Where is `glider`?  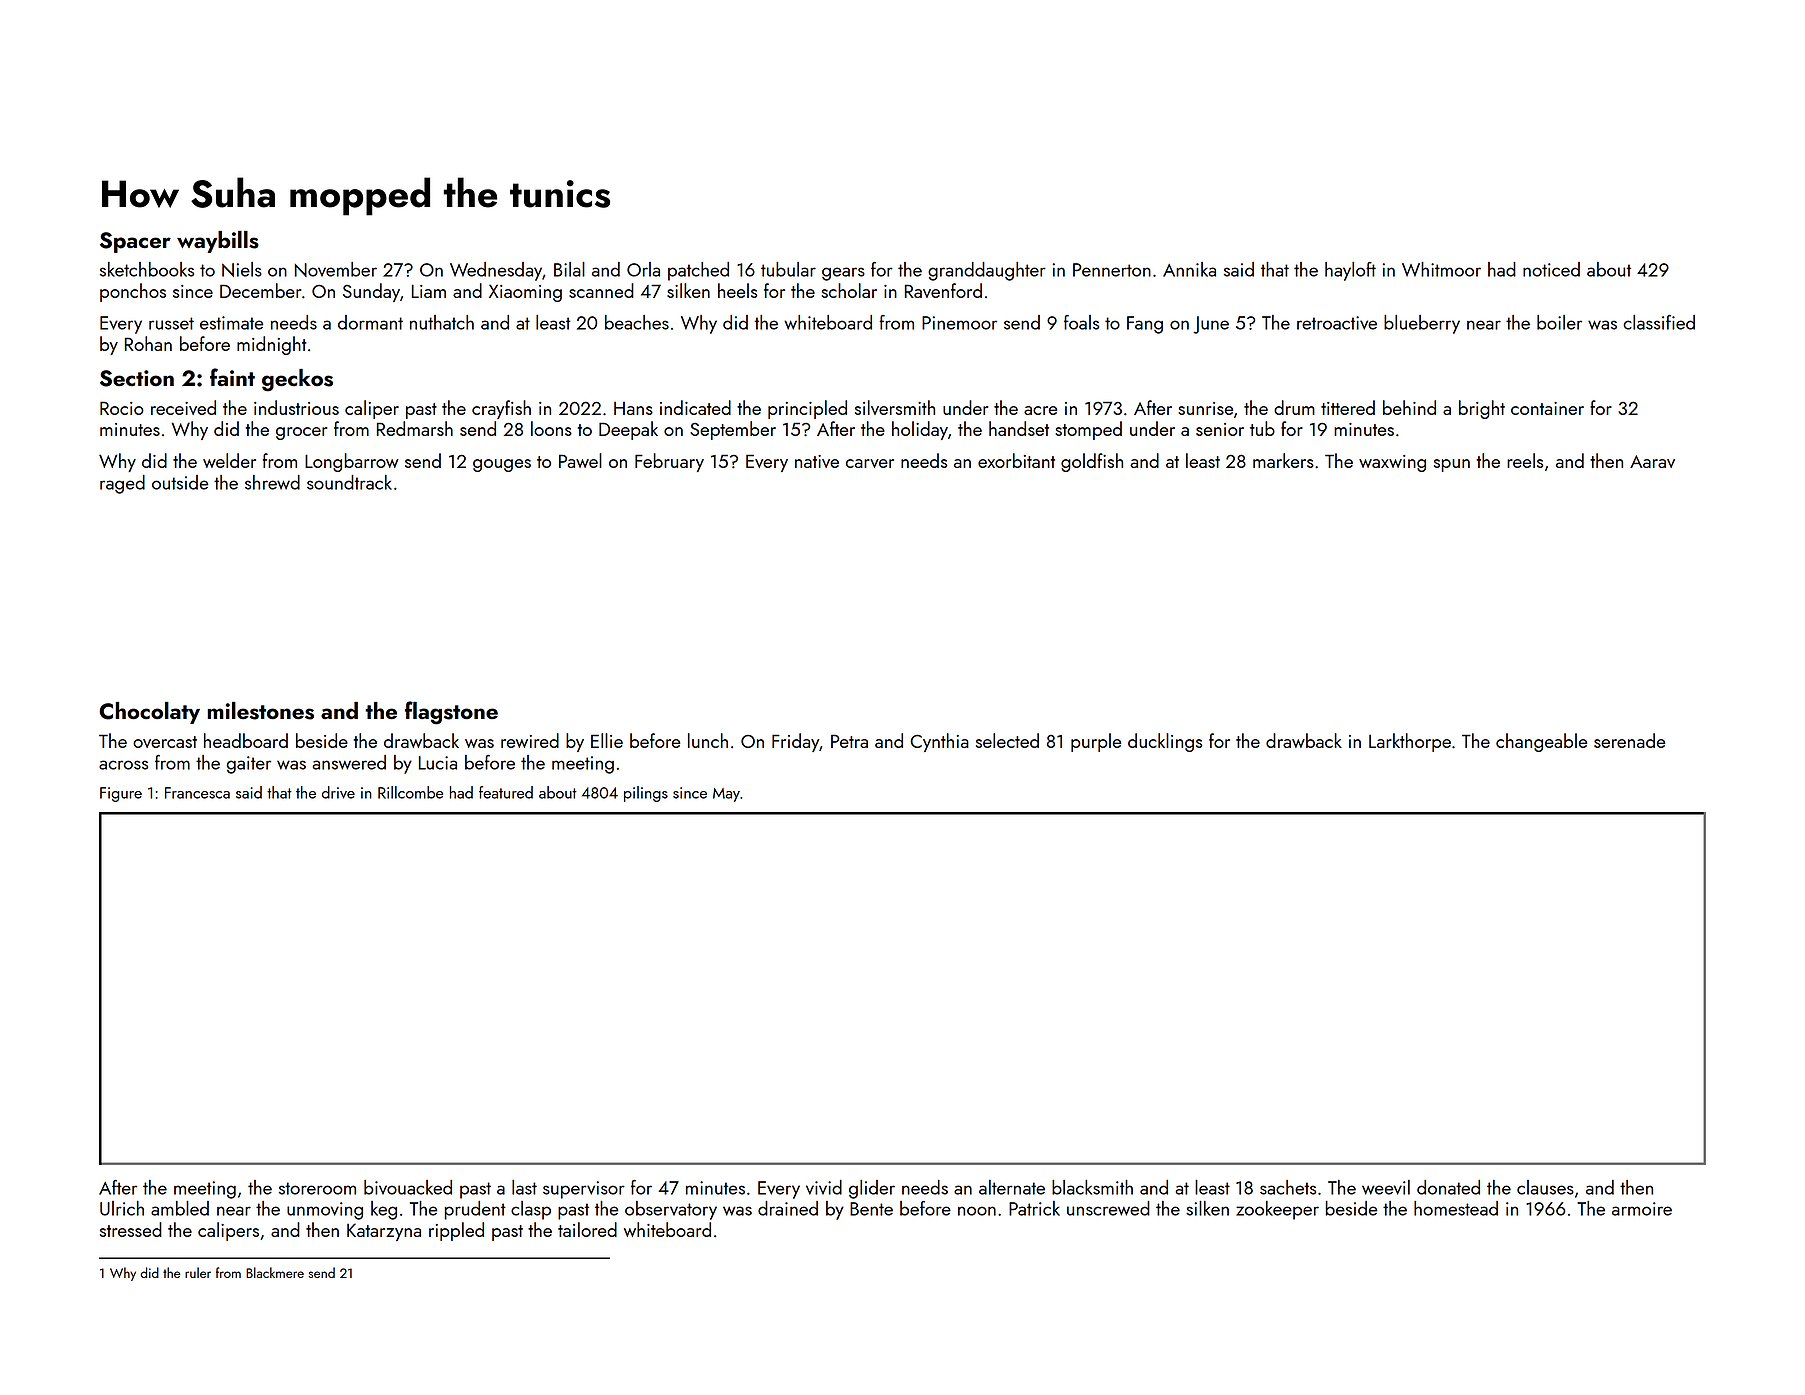 glider is located at coordinates (872, 1189).
